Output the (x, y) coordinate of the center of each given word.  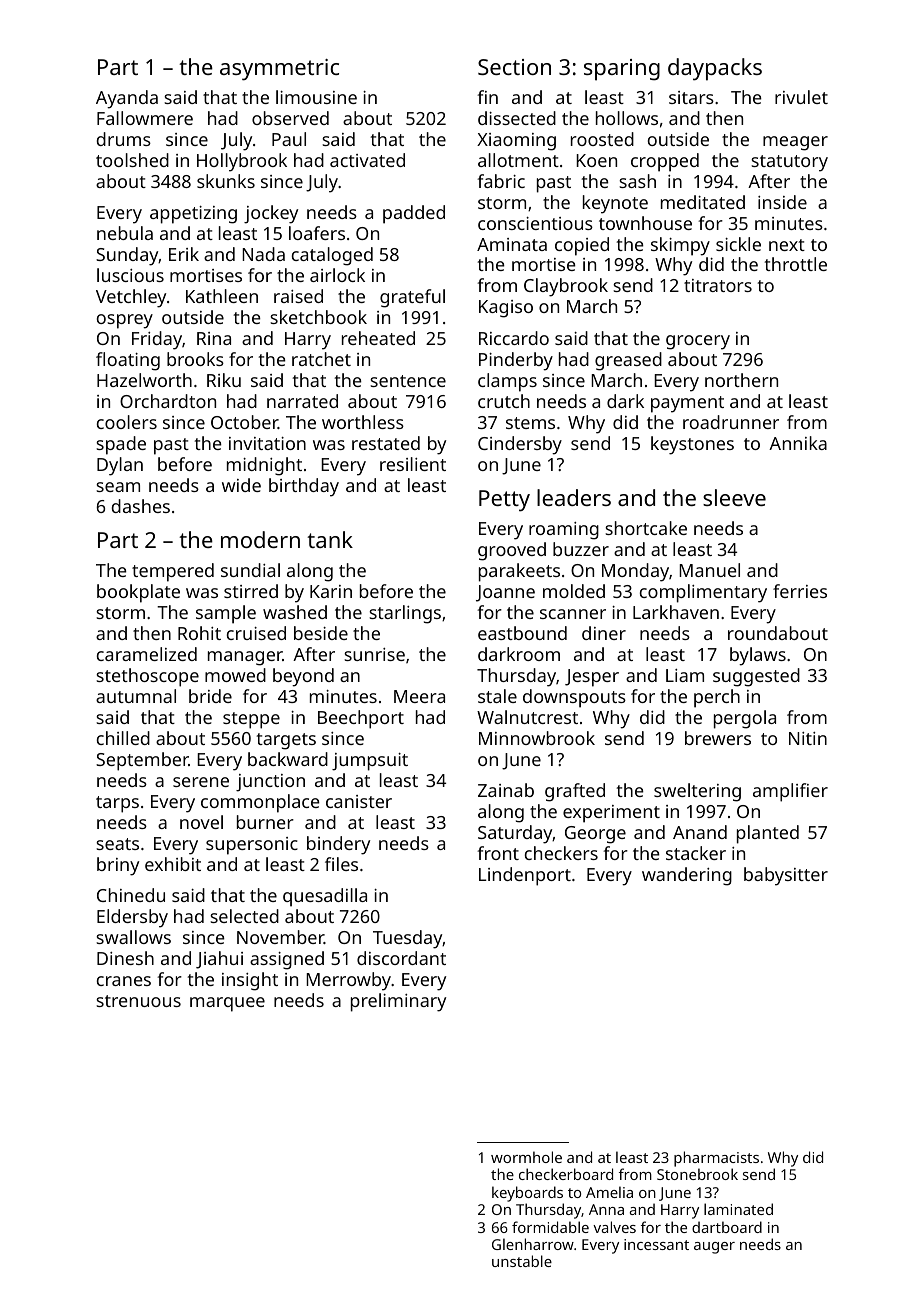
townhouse (645, 223)
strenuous (138, 1001)
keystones (692, 445)
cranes (124, 981)
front (498, 853)
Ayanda (127, 99)
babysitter (786, 876)
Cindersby (520, 445)
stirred (251, 591)
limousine (316, 97)
